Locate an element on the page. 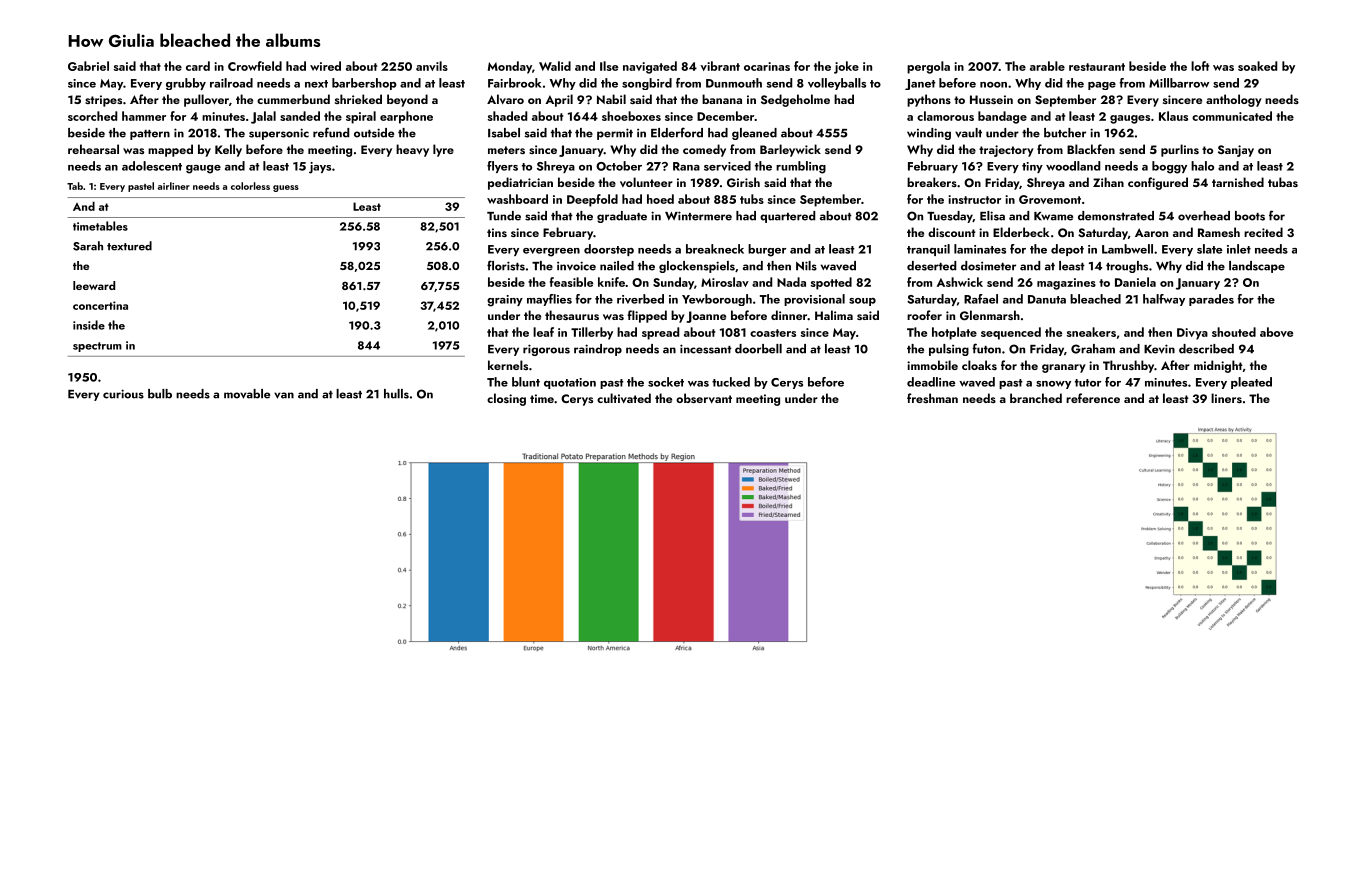 The height and width of the image is (887, 1372). hulls is located at coordinates (396, 394).
